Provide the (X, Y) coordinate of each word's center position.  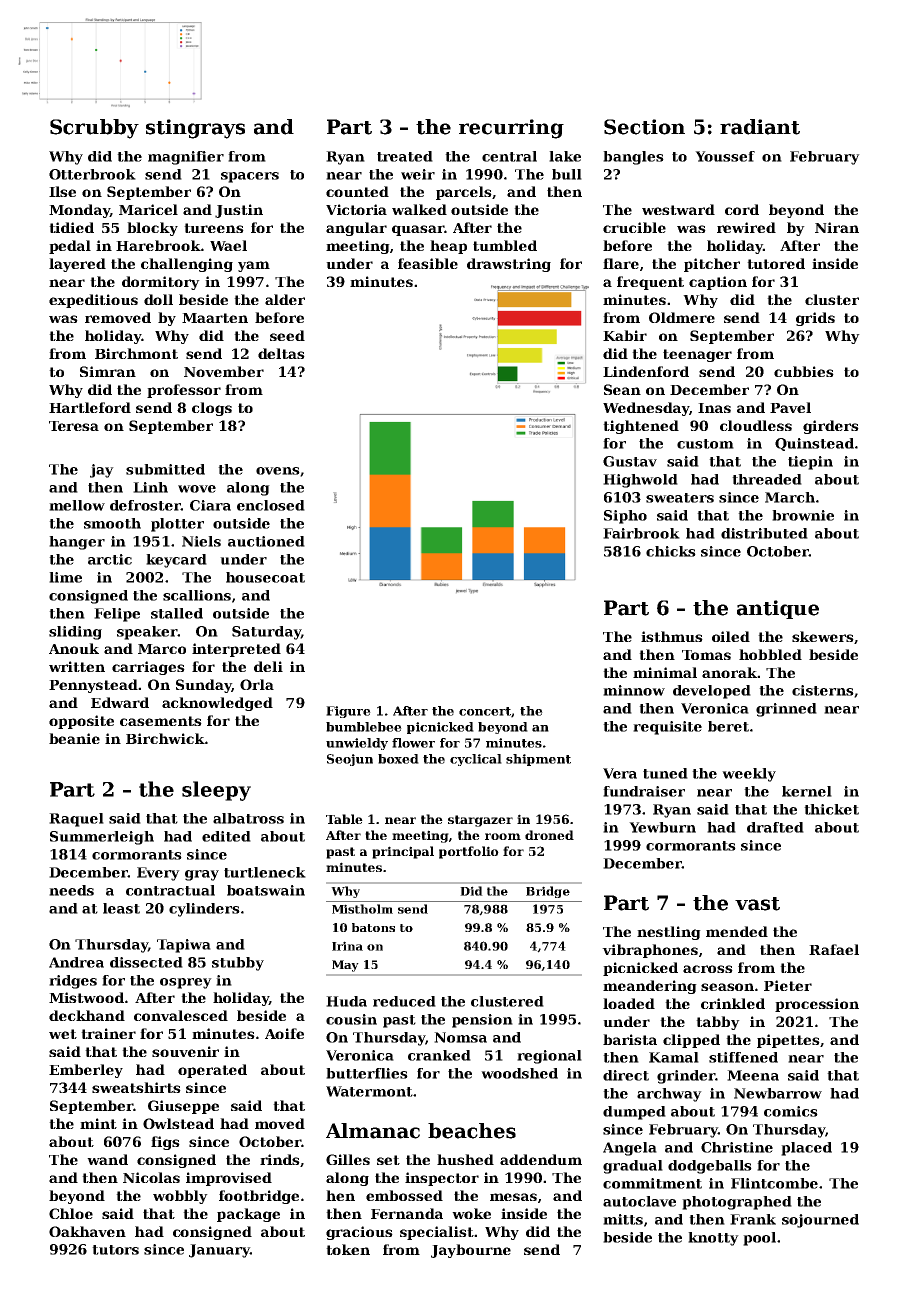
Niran (837, 227)
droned (549, 835)
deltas (281, 353)
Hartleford (90, 407)
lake (565, 156)
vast (757, 904)
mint (98, 1123)
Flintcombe (774, 1183)
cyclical (476, 760)
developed (712, 692)
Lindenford (646, 371)
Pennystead (93, 686)
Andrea (76, 962)
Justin (239, 211)
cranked (439, 1055)
